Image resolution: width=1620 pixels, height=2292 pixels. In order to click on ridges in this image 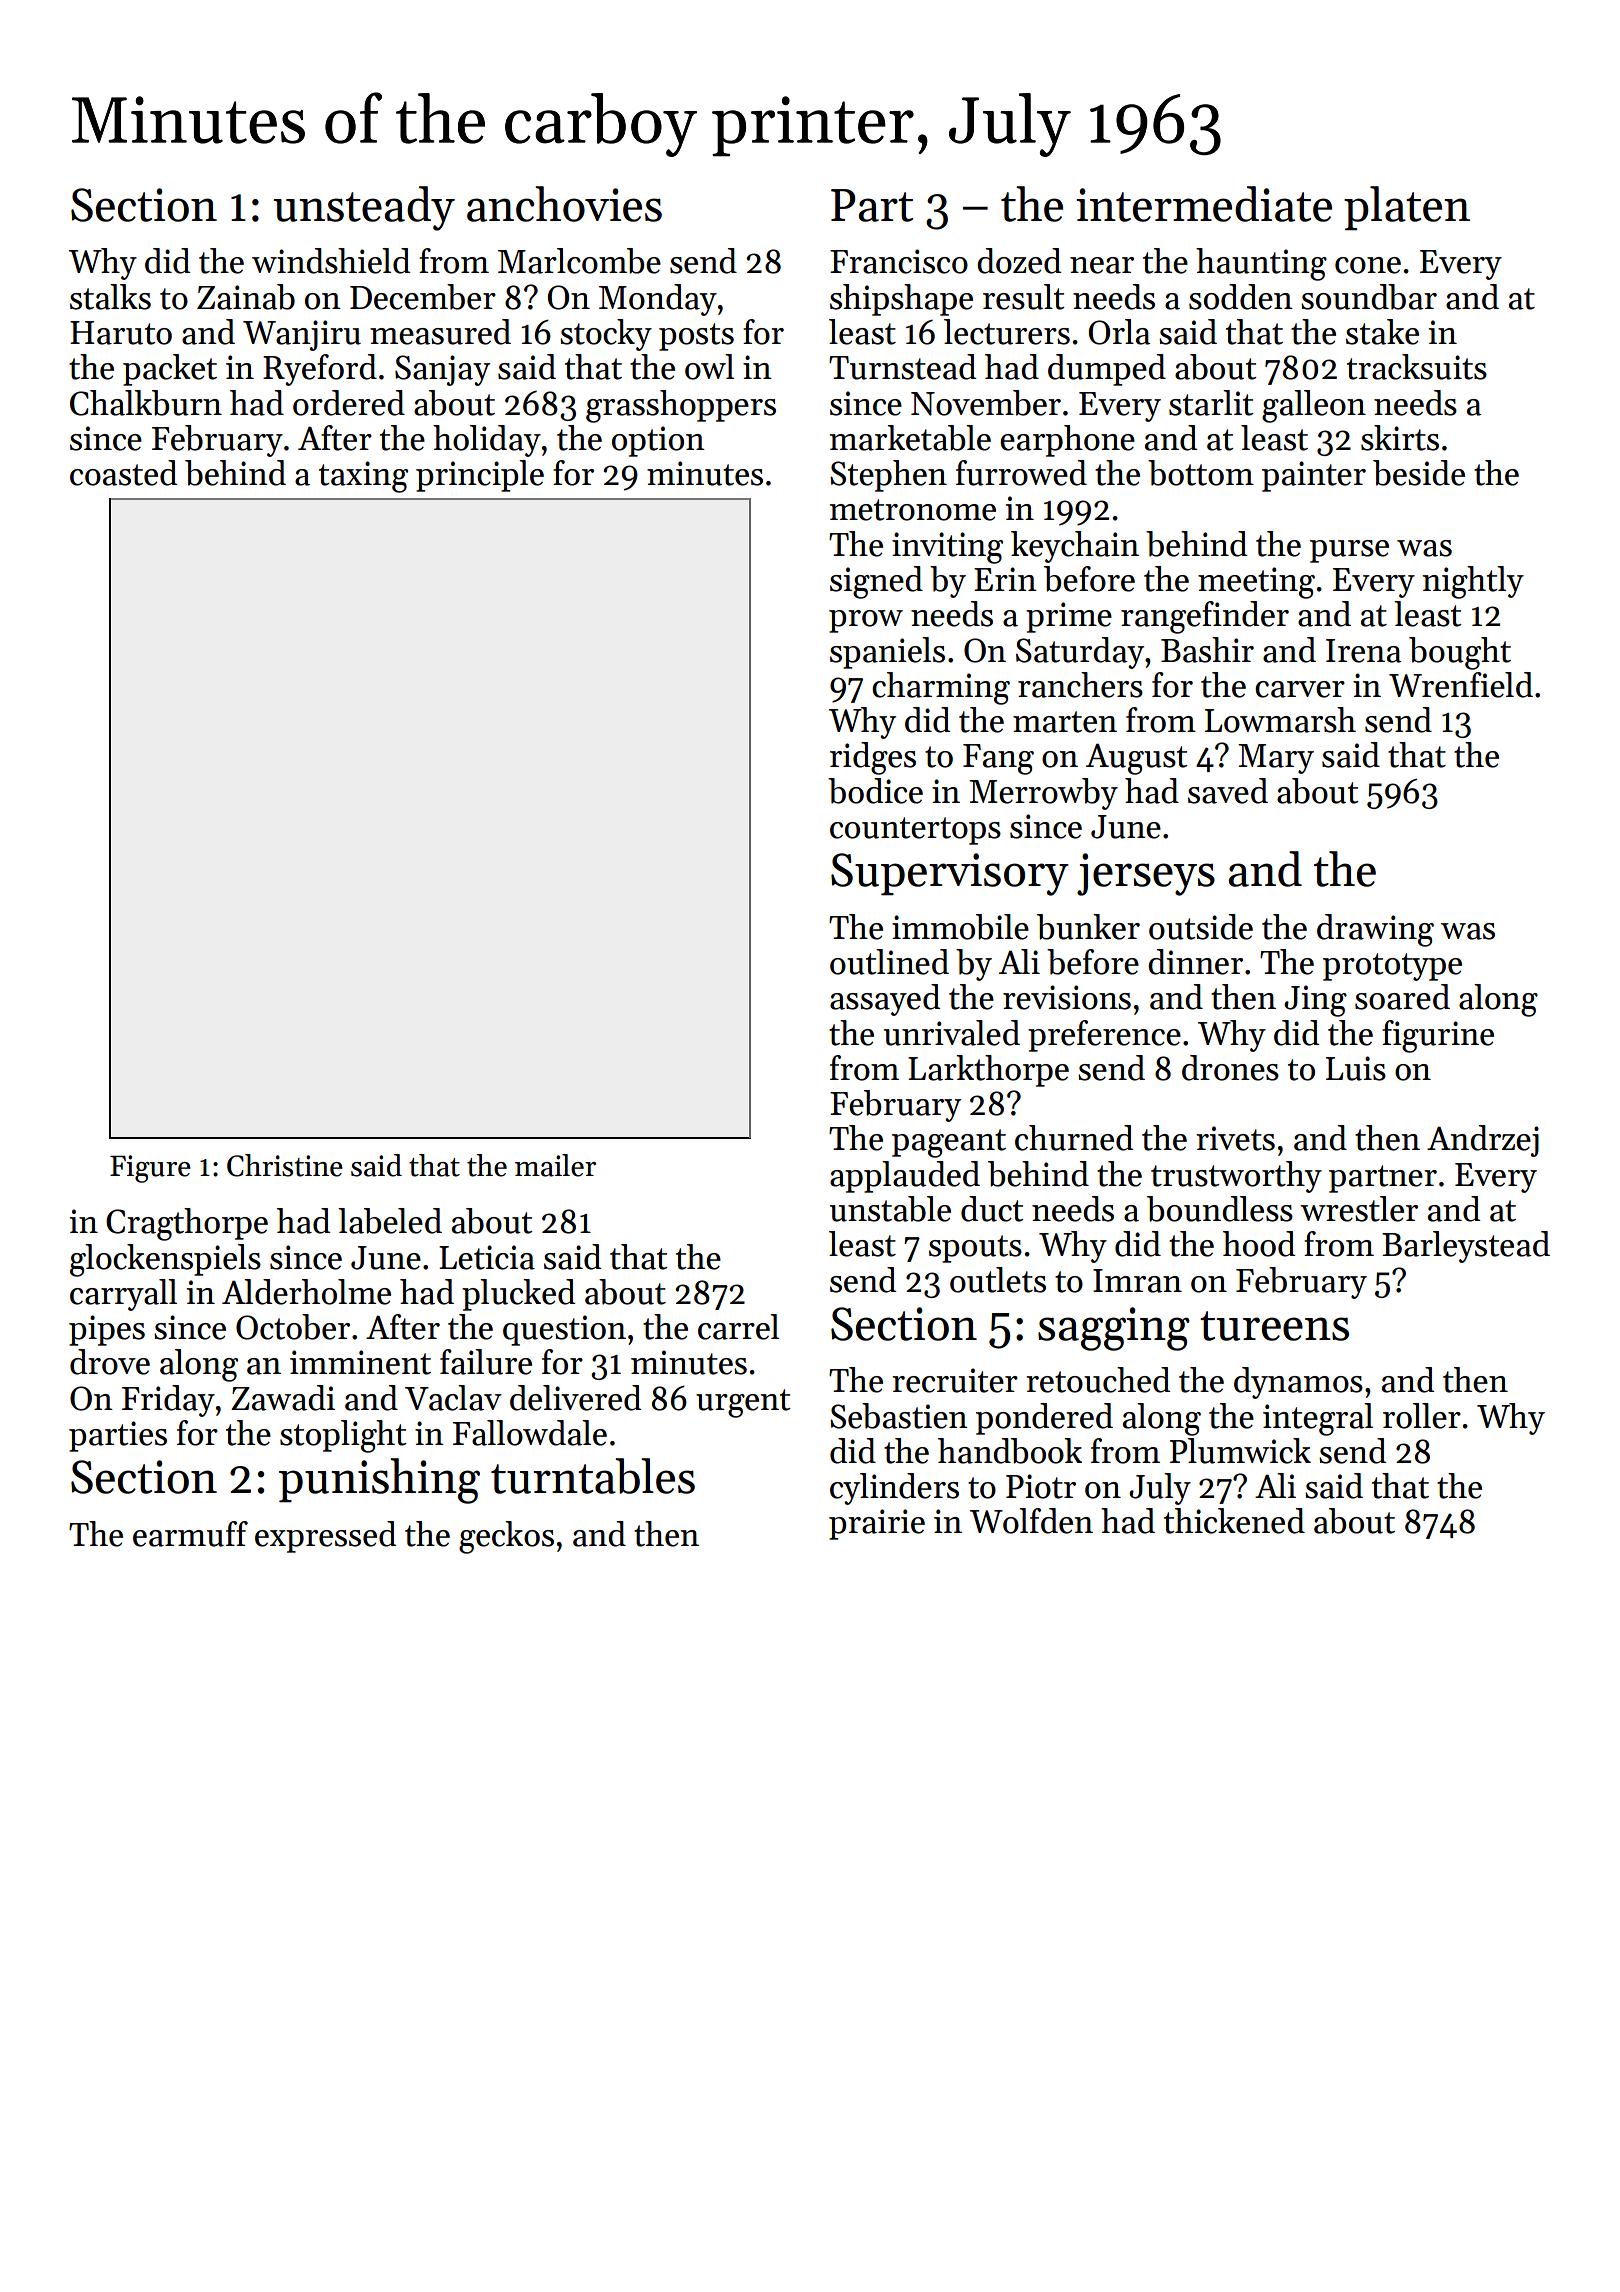, I will do `click(873, 758)`.
